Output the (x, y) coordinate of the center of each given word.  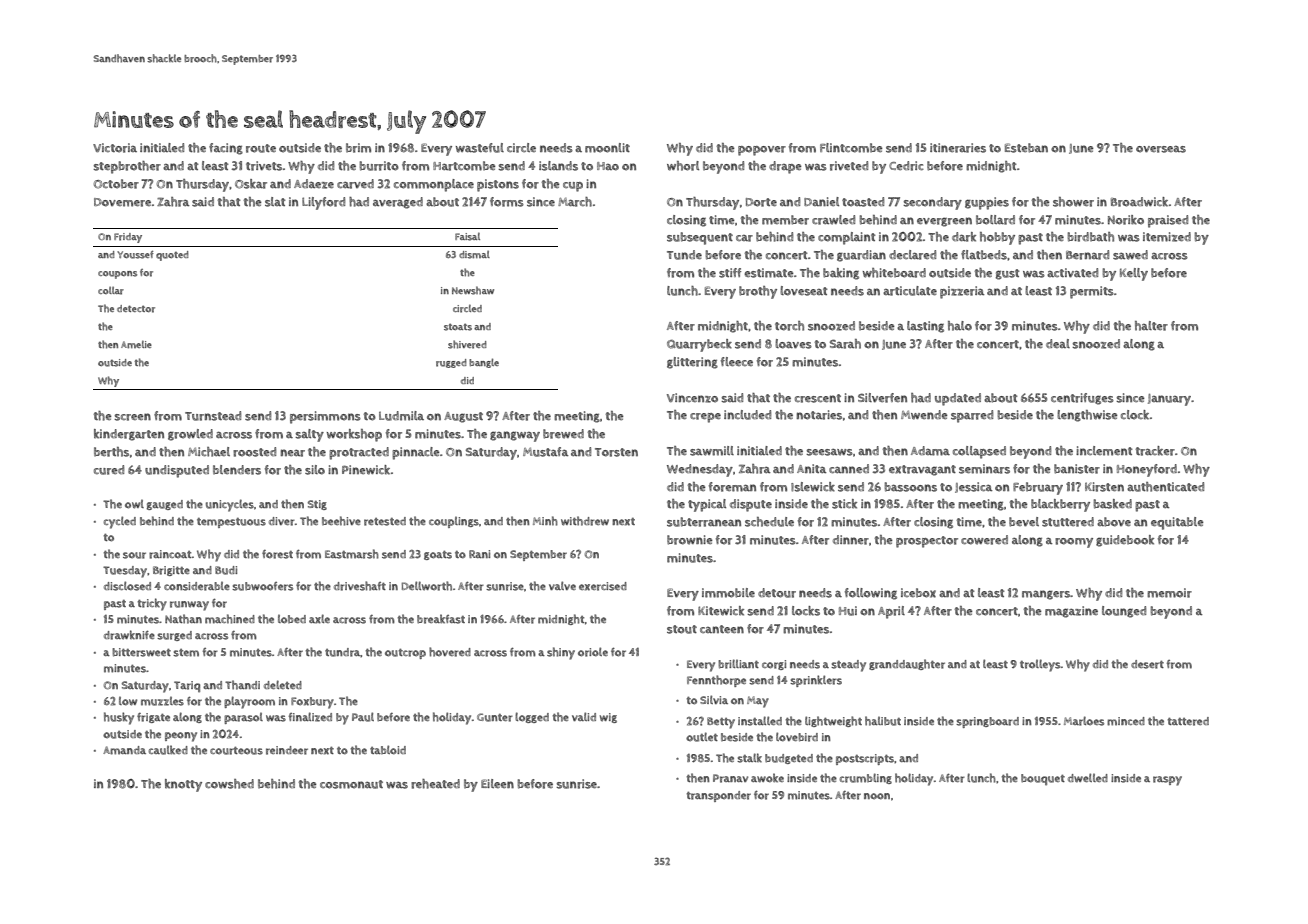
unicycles (230, 505)
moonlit (607, 148)
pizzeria (962, 292)
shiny (561, 653)
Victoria (115, 148)
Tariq (187, 686)
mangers (1046, 595)
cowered (984, 540)
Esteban (1026, 148)
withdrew (585, 521)
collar (111, 291)
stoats (458, 327)
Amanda (124, 750)
